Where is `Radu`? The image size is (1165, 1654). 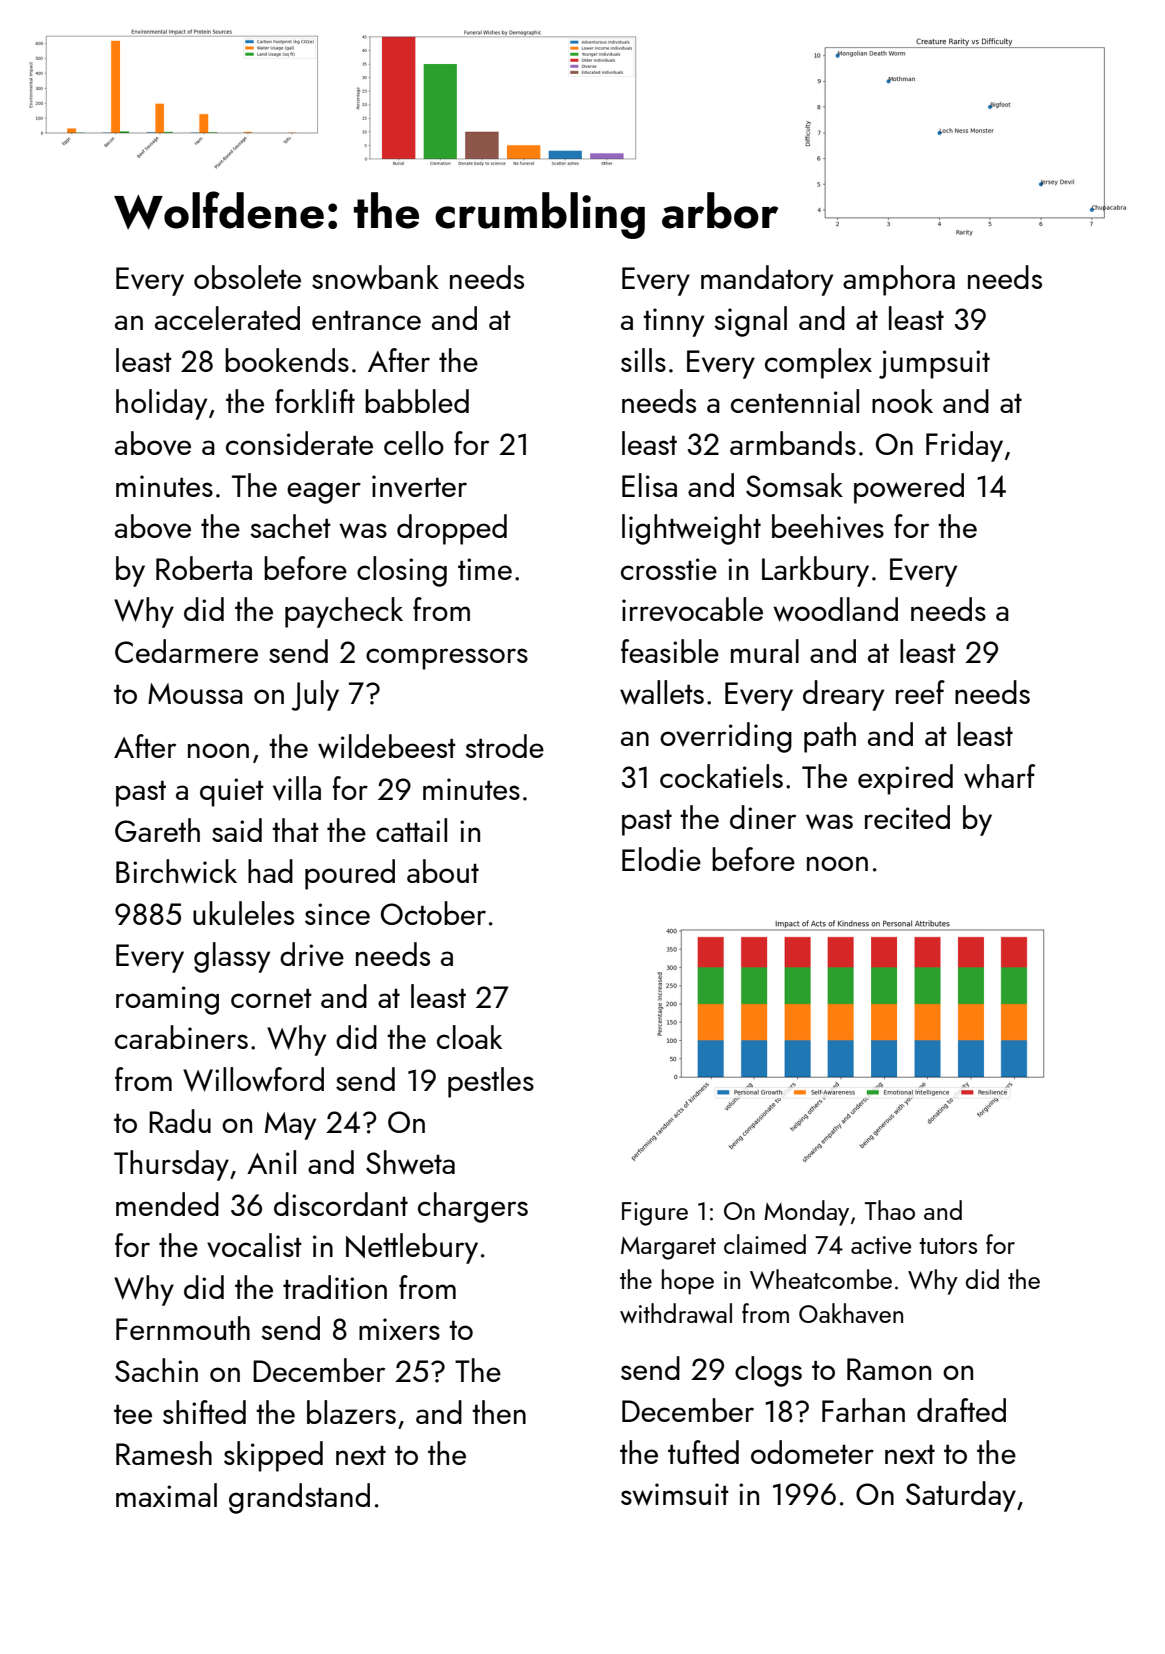 Radu is located at coordinates (180, 1121).
